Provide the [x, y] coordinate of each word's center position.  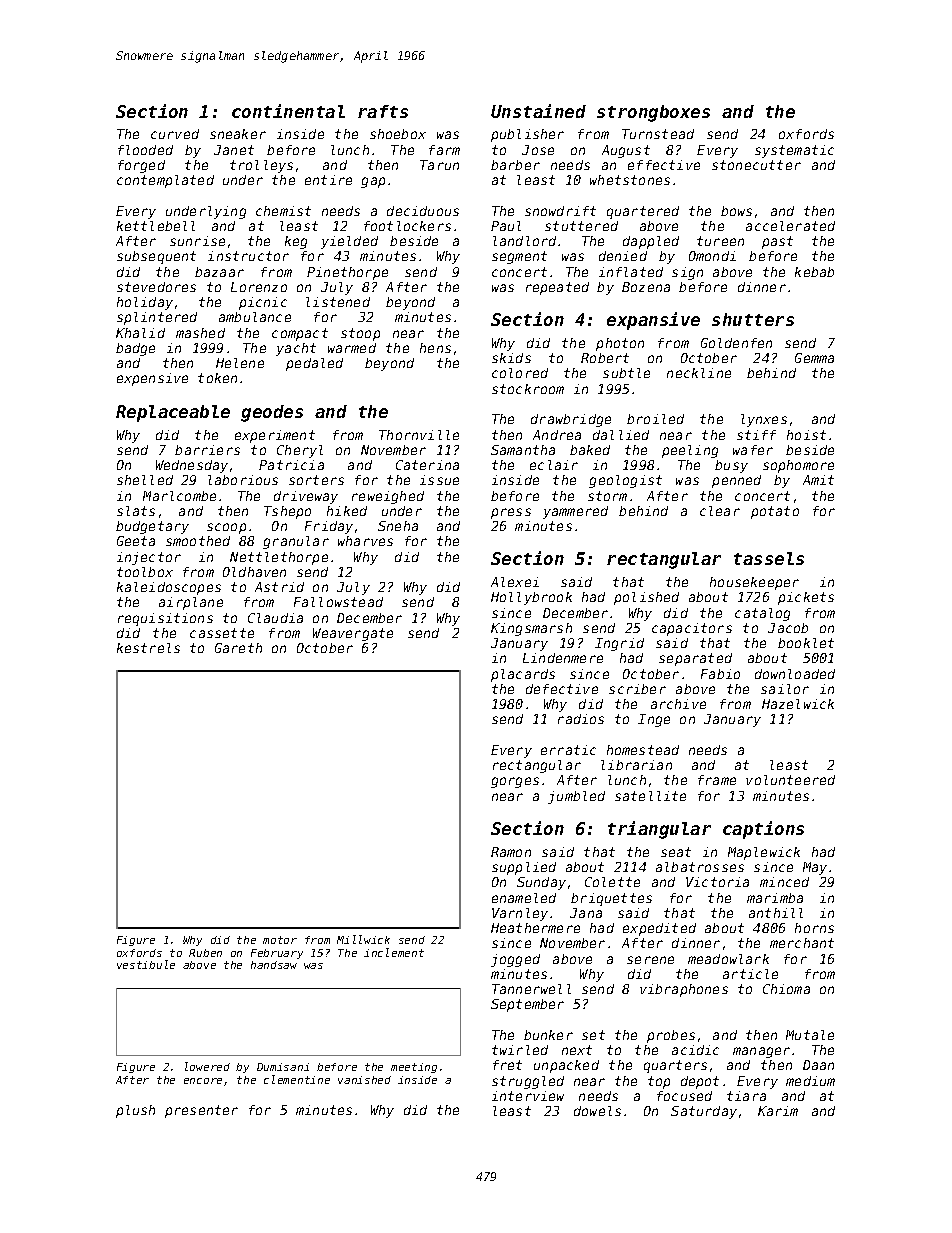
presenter [201, 1111]
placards [523, 675]
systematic [794, 151]
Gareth [238, 648]
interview [528, 1096]
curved [175, 134]
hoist [806, 435]
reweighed [388, 497]
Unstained [538, 111]
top [659, 1082]
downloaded [795, 674]
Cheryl [300, 451]
